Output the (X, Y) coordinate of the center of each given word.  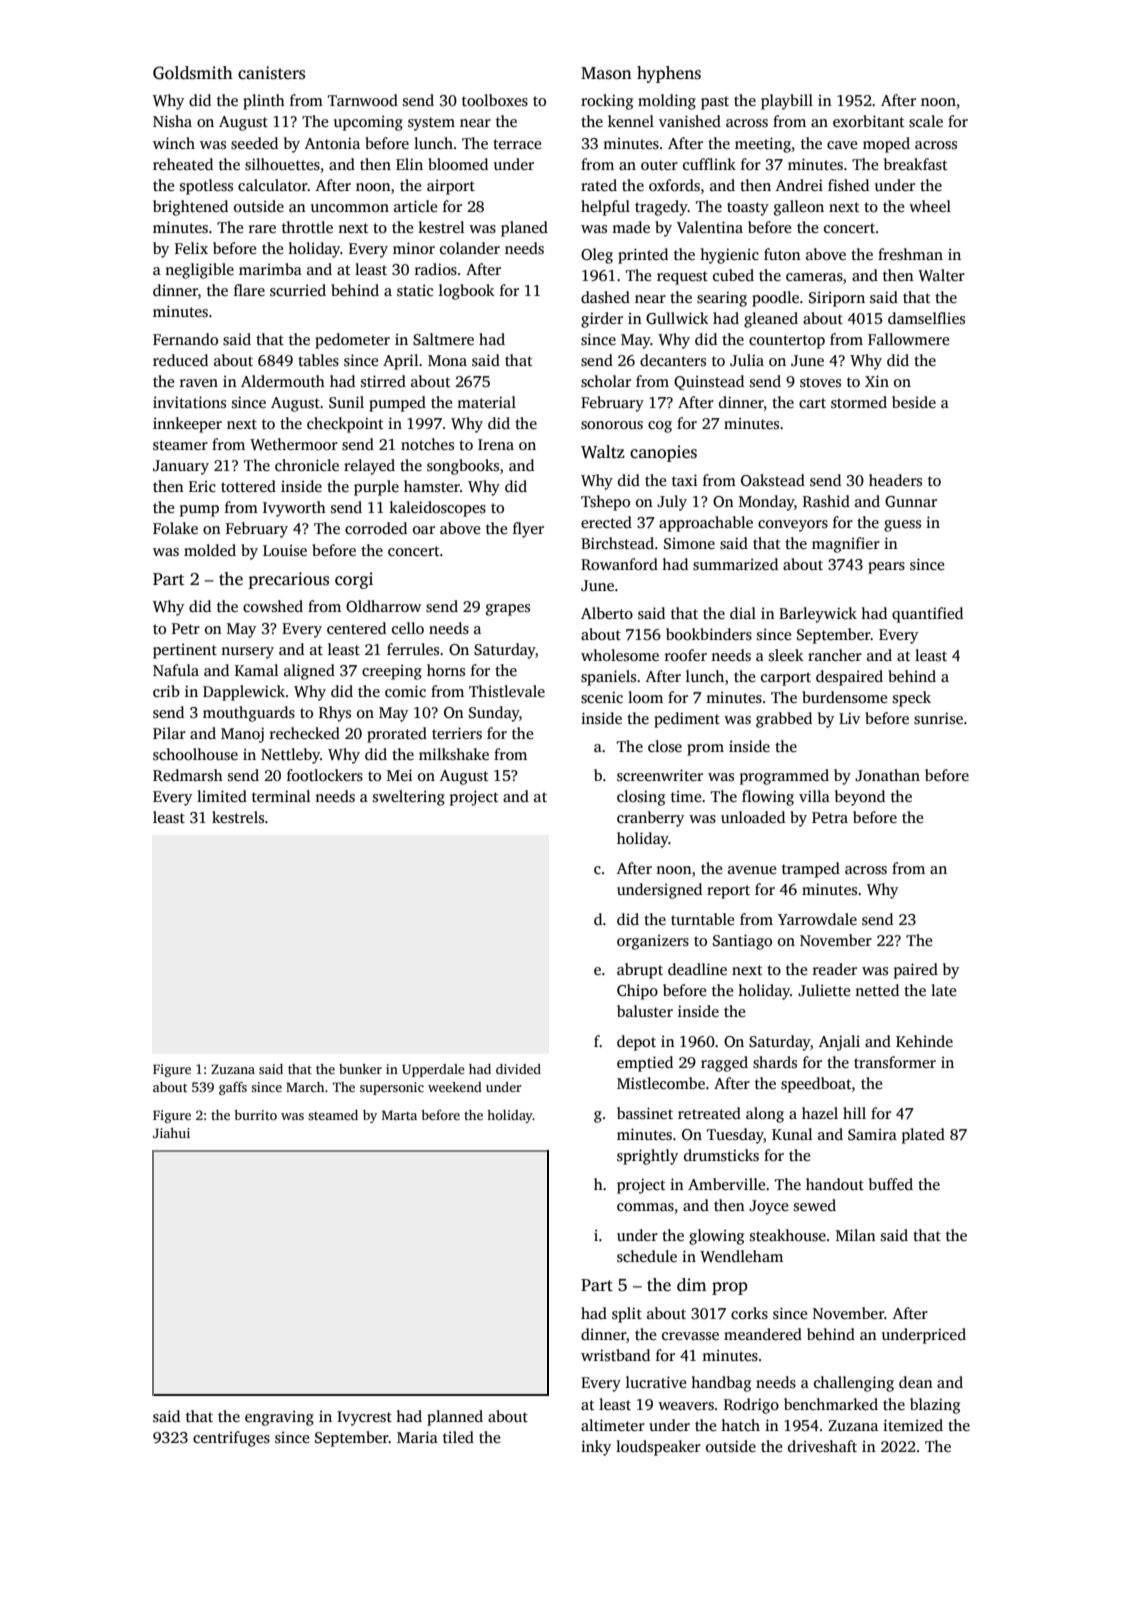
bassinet (645, 1113)
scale (926, 121)
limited (222, 796)
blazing (935, 1406)
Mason (606, 73)
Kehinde (924, 1041)
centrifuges (231, 1439)
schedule (647, 1256)
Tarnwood (363, 100)
